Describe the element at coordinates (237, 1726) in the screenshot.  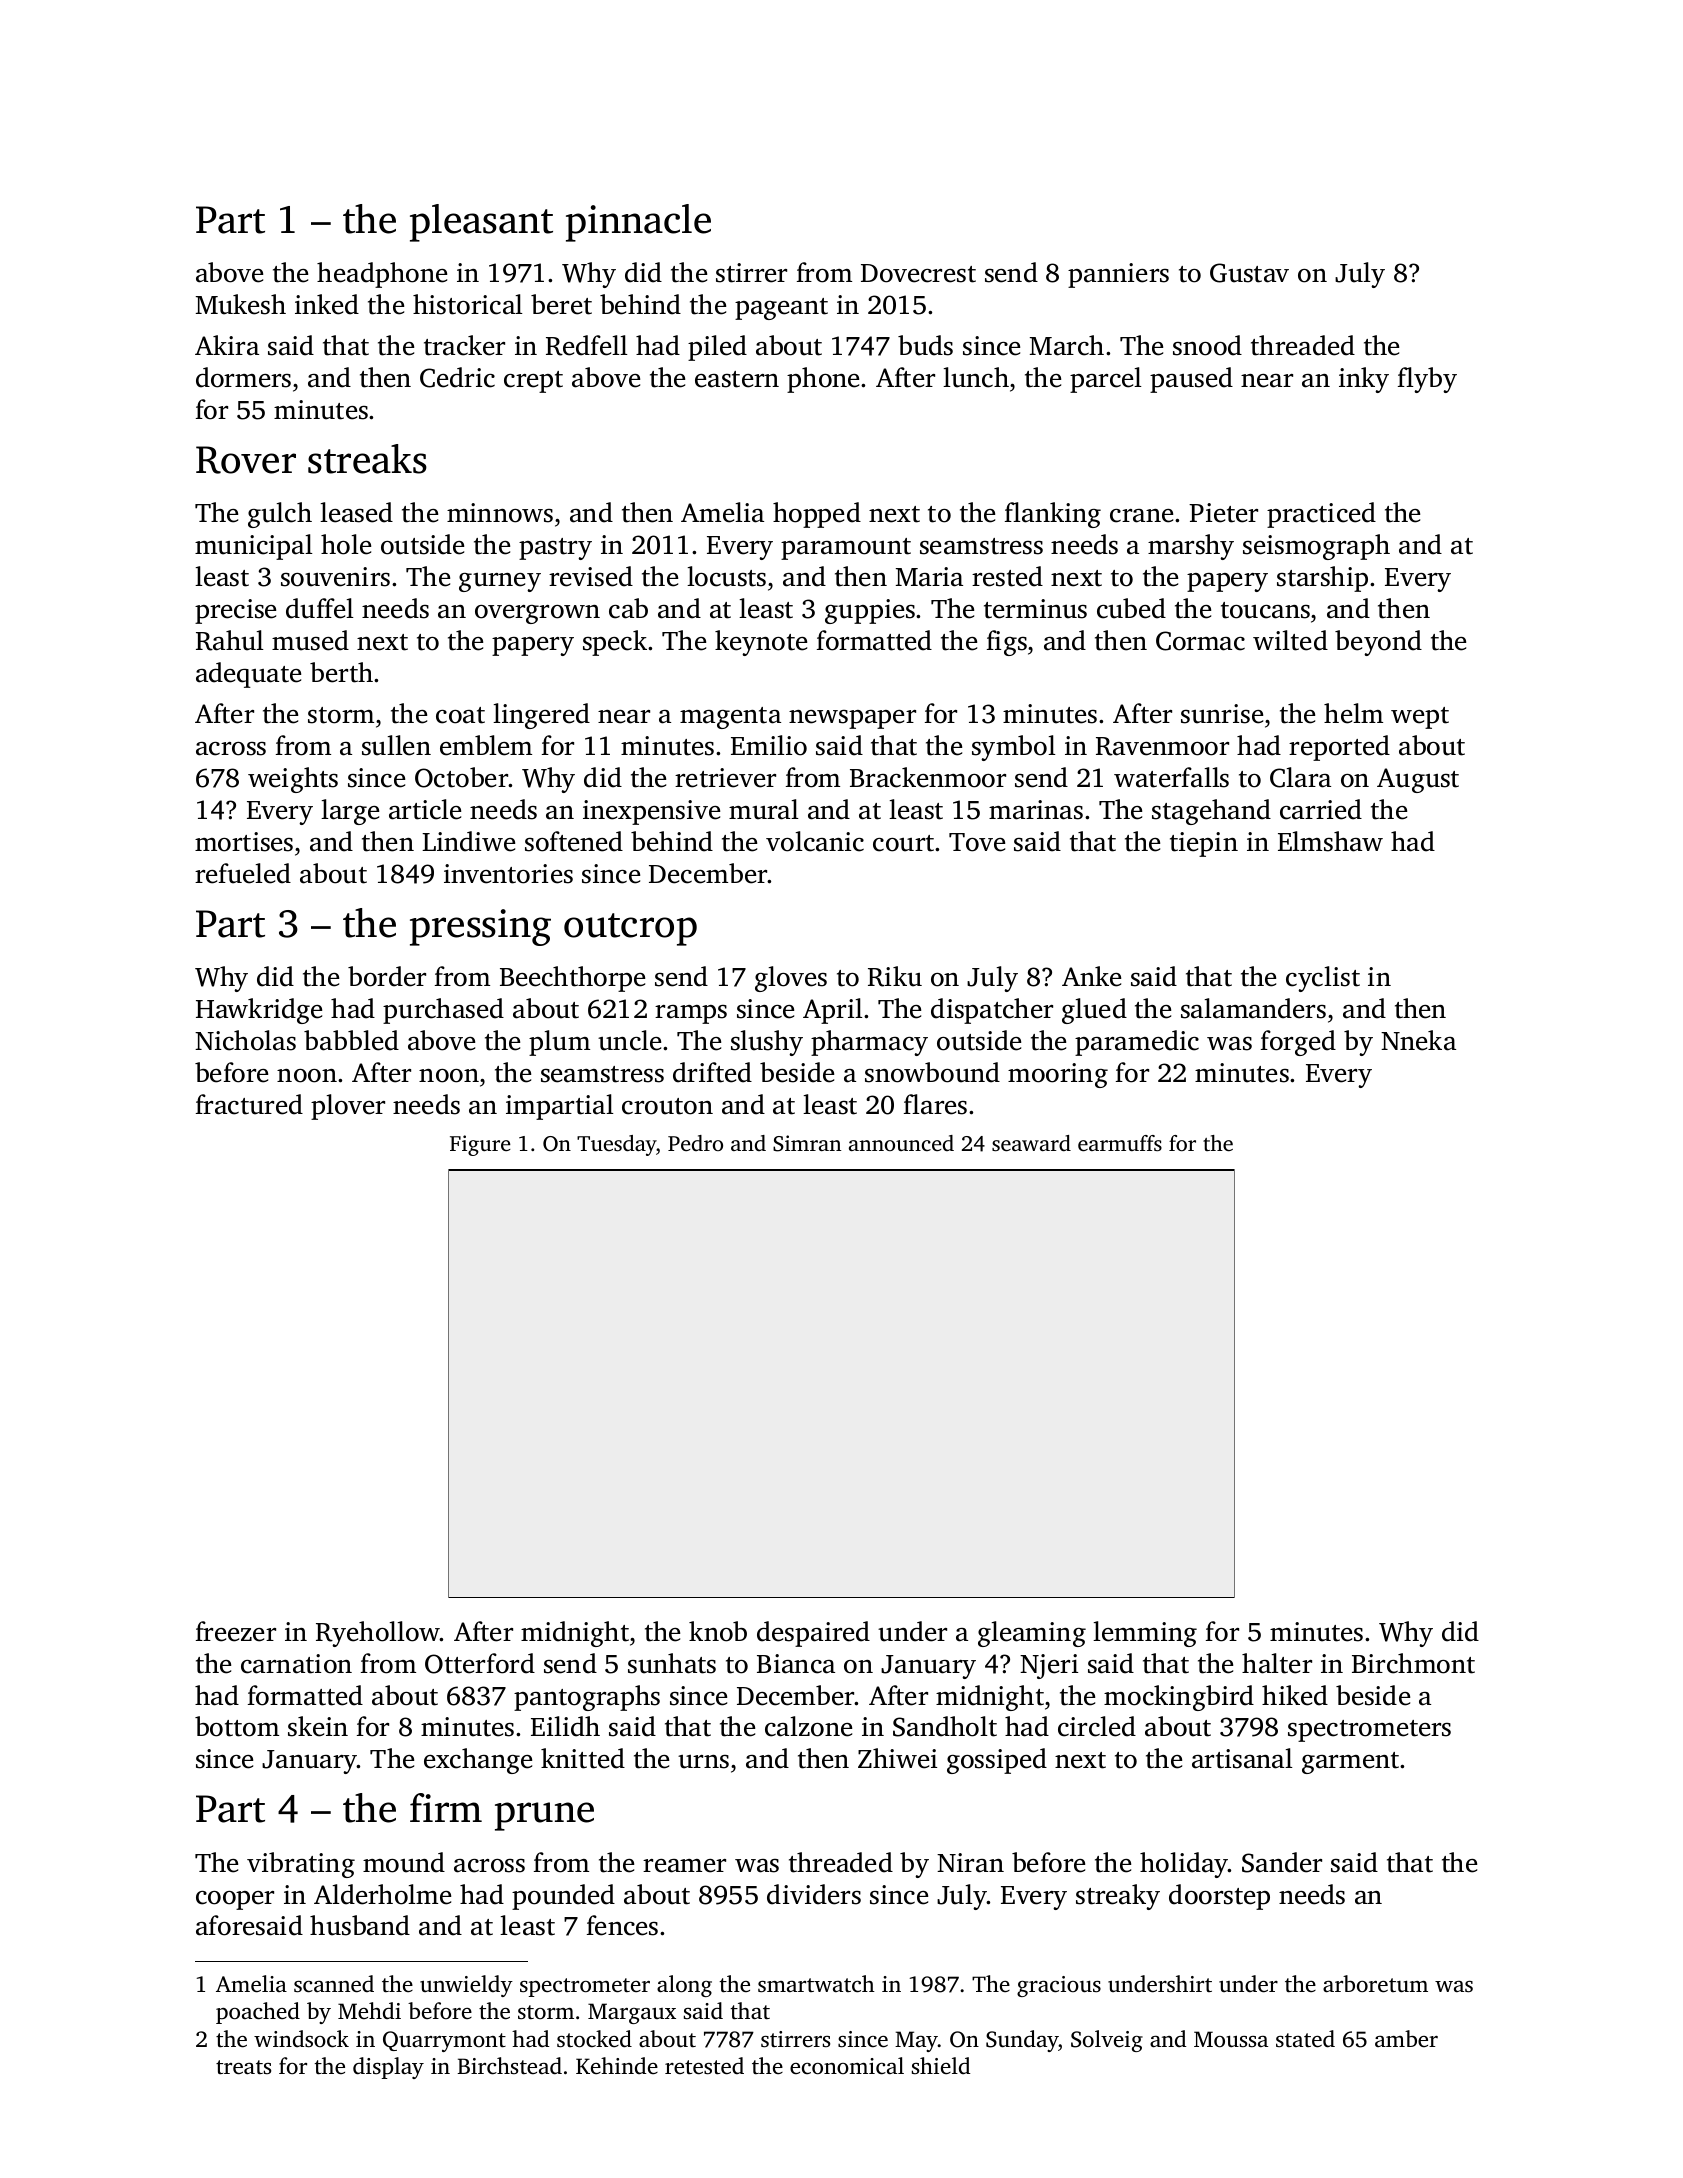
I see `bottom` at that location.
